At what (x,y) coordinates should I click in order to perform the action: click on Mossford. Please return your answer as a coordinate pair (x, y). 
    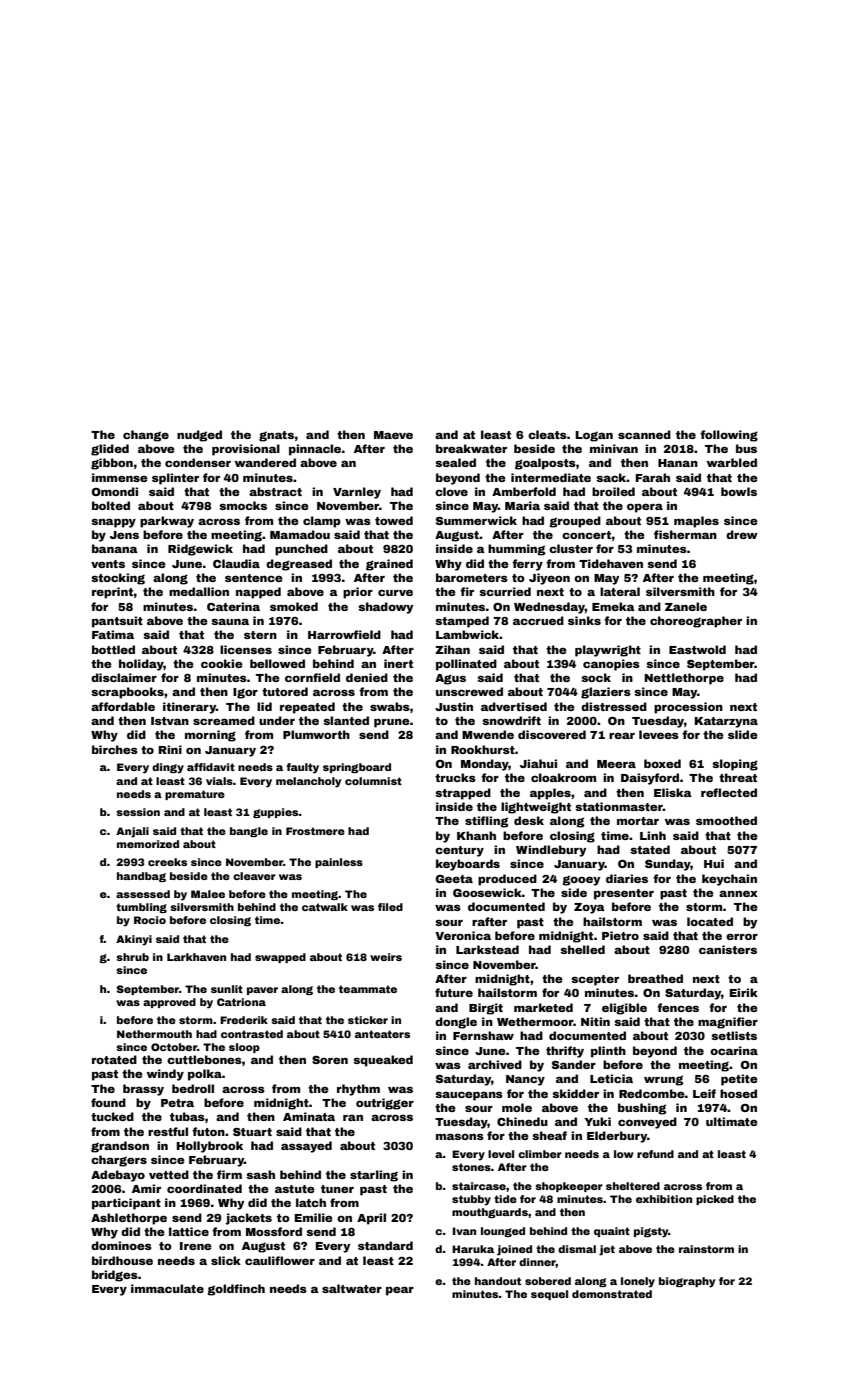
    Looking at the image, I should click on (274, 1231).
